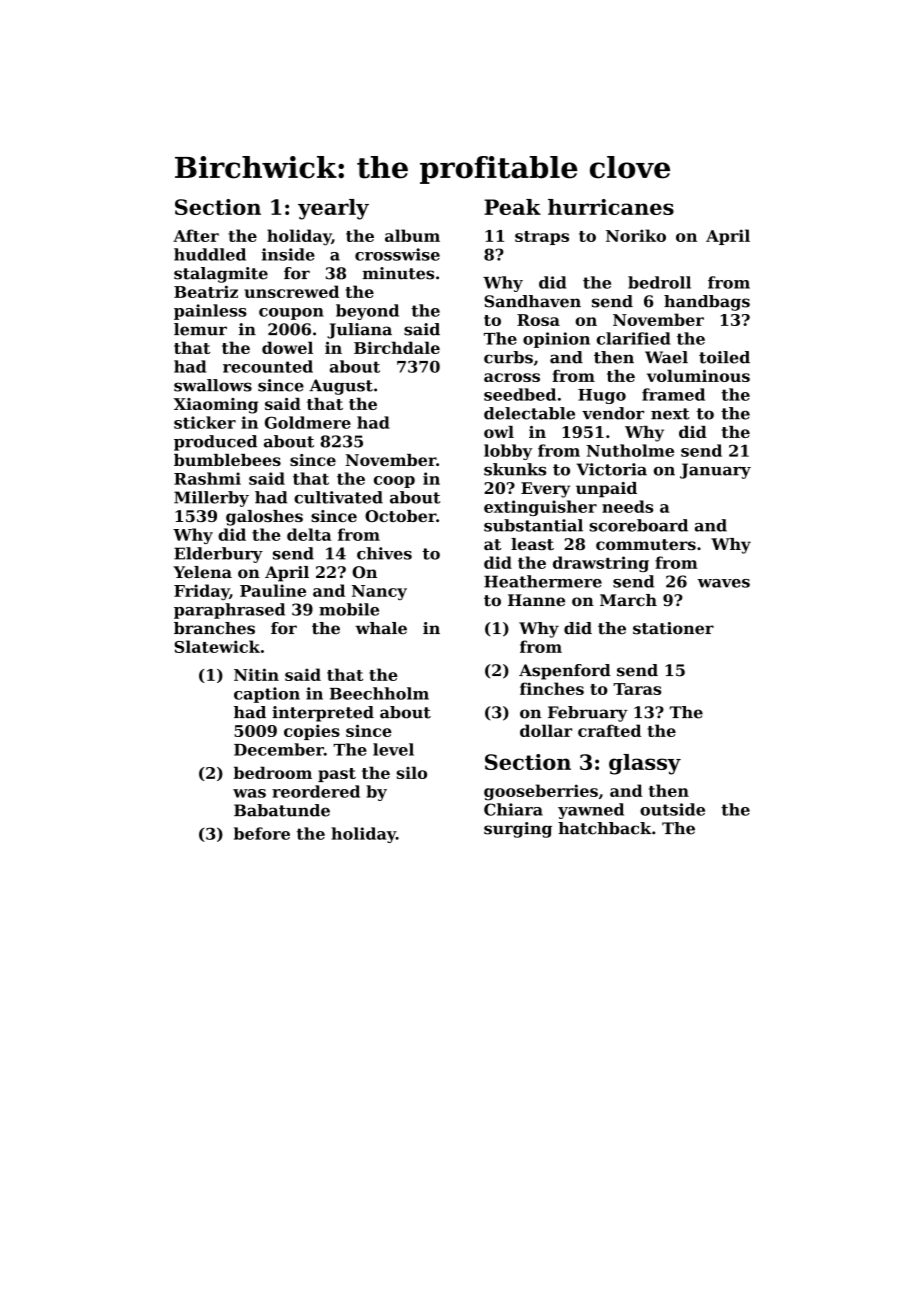  I want to click on commuters, so click(646, 544).
